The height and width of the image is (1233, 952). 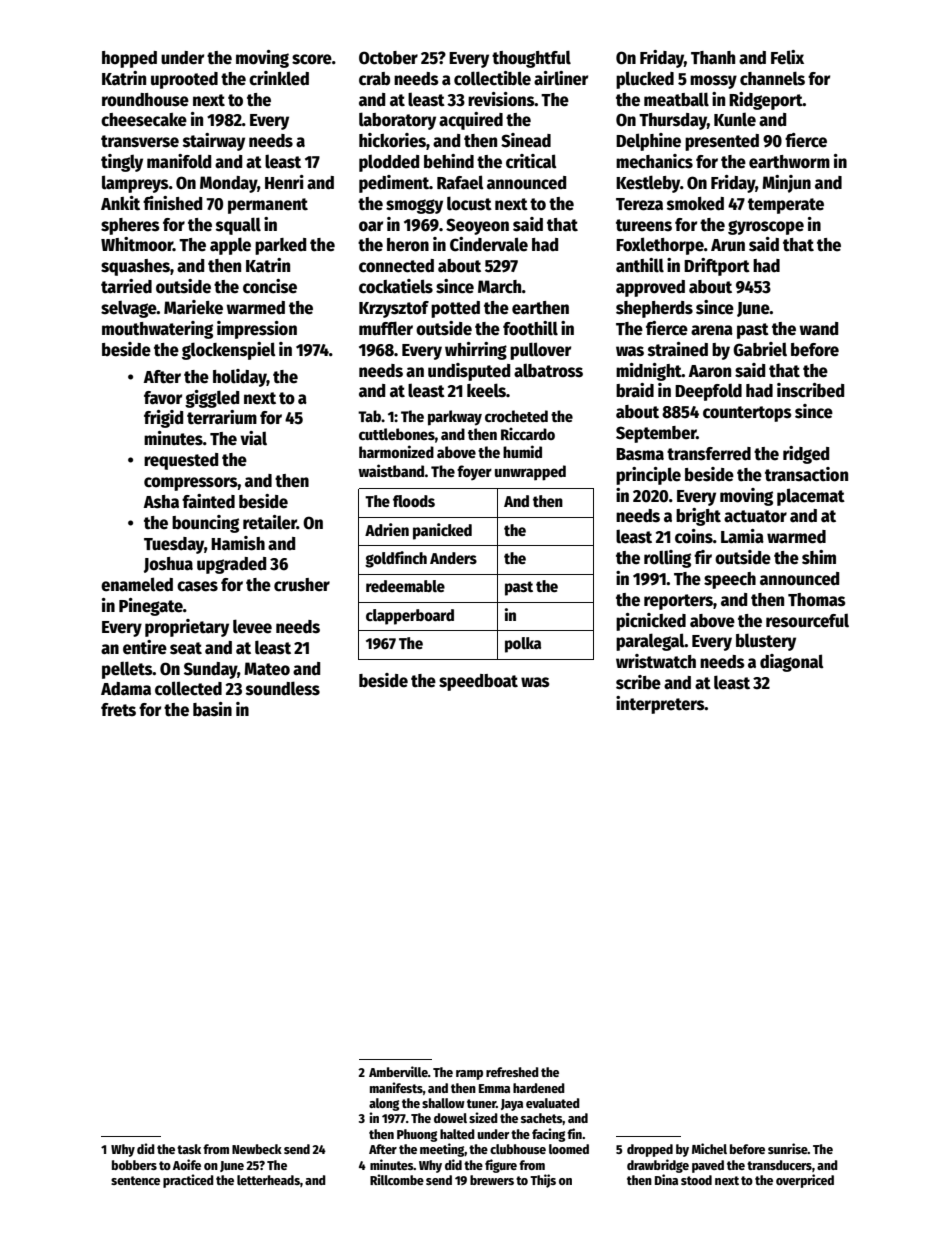 What do you see at coordinates (257, 1149) in the image?
I see `Newbeck` at bounding box center [257, 1149].
